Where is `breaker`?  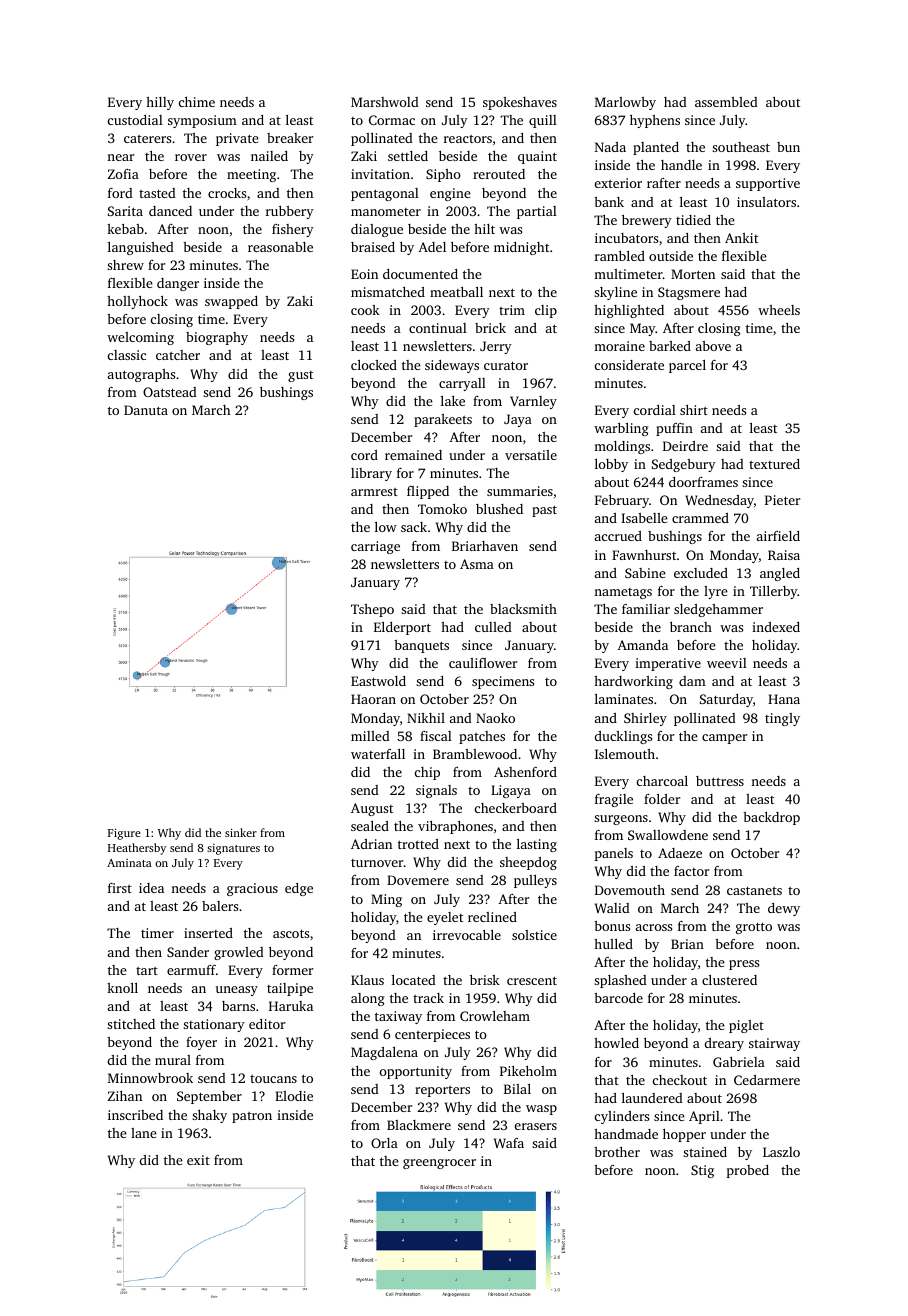 breaker is located at coordinates (290, 138).
